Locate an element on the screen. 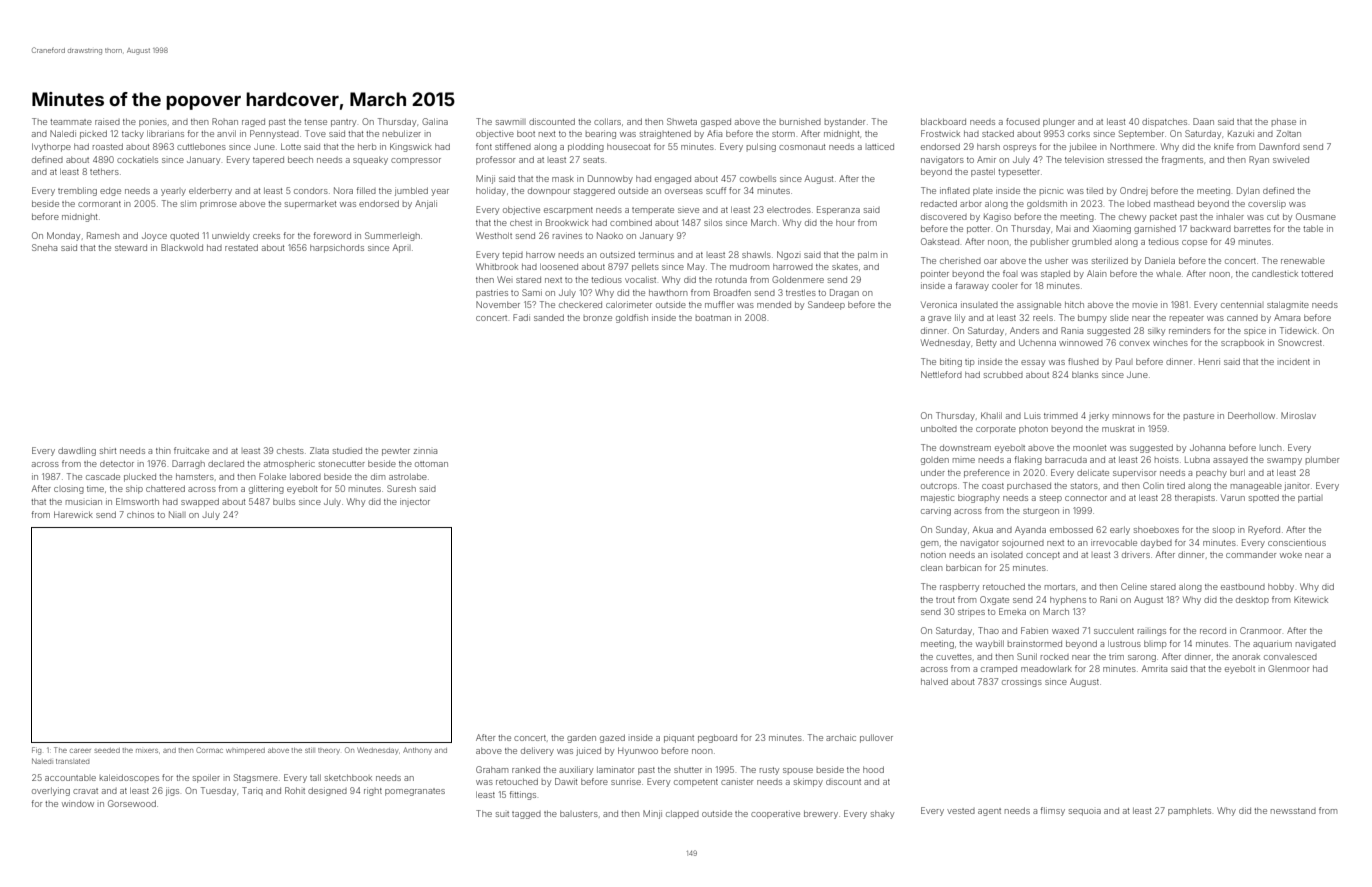  Dragan is located at coordinates (844, 293).
